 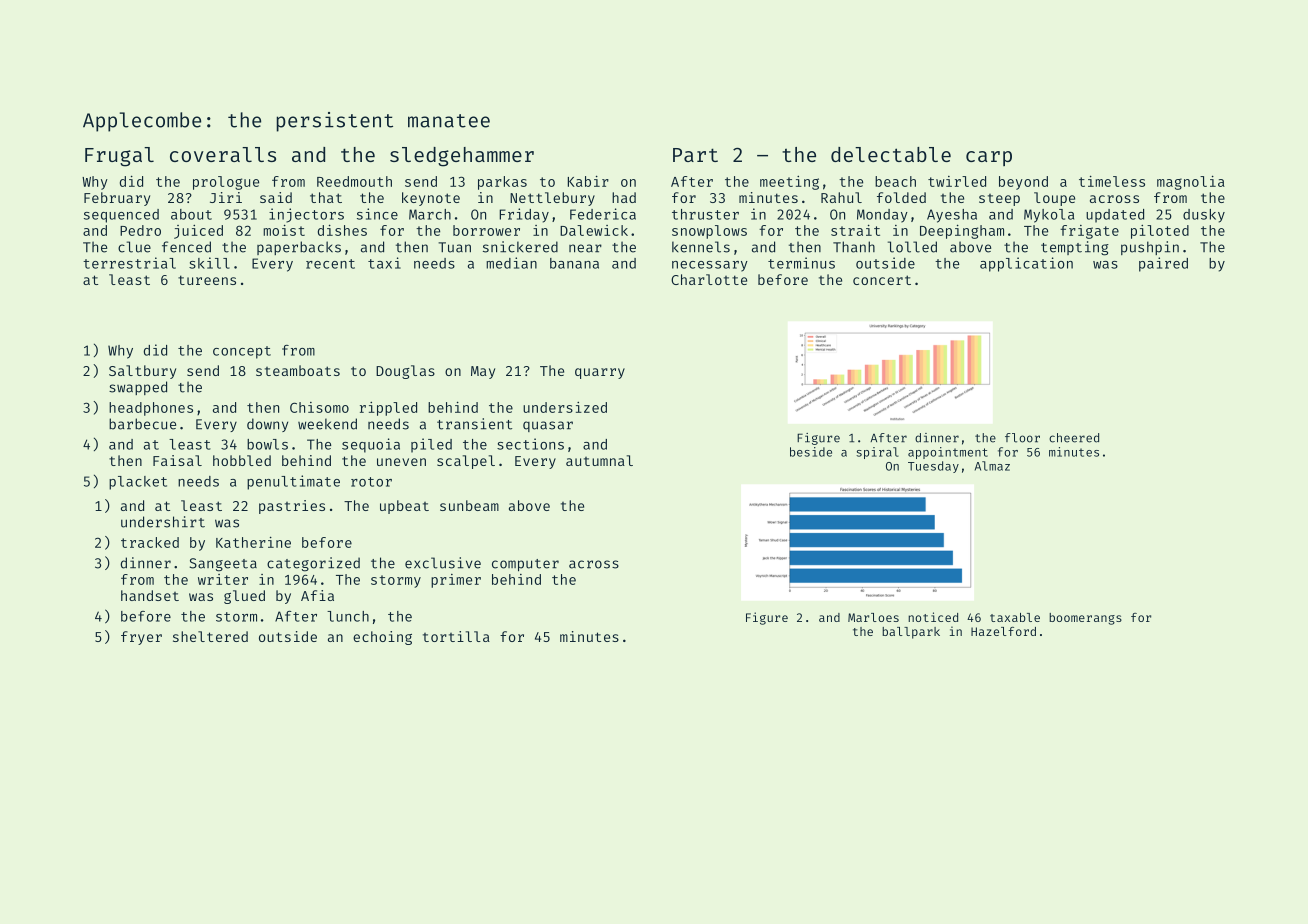 What do you see at coordinates (382, 638) in the image?
I see `echoing` at bounding box center [382, 638].
